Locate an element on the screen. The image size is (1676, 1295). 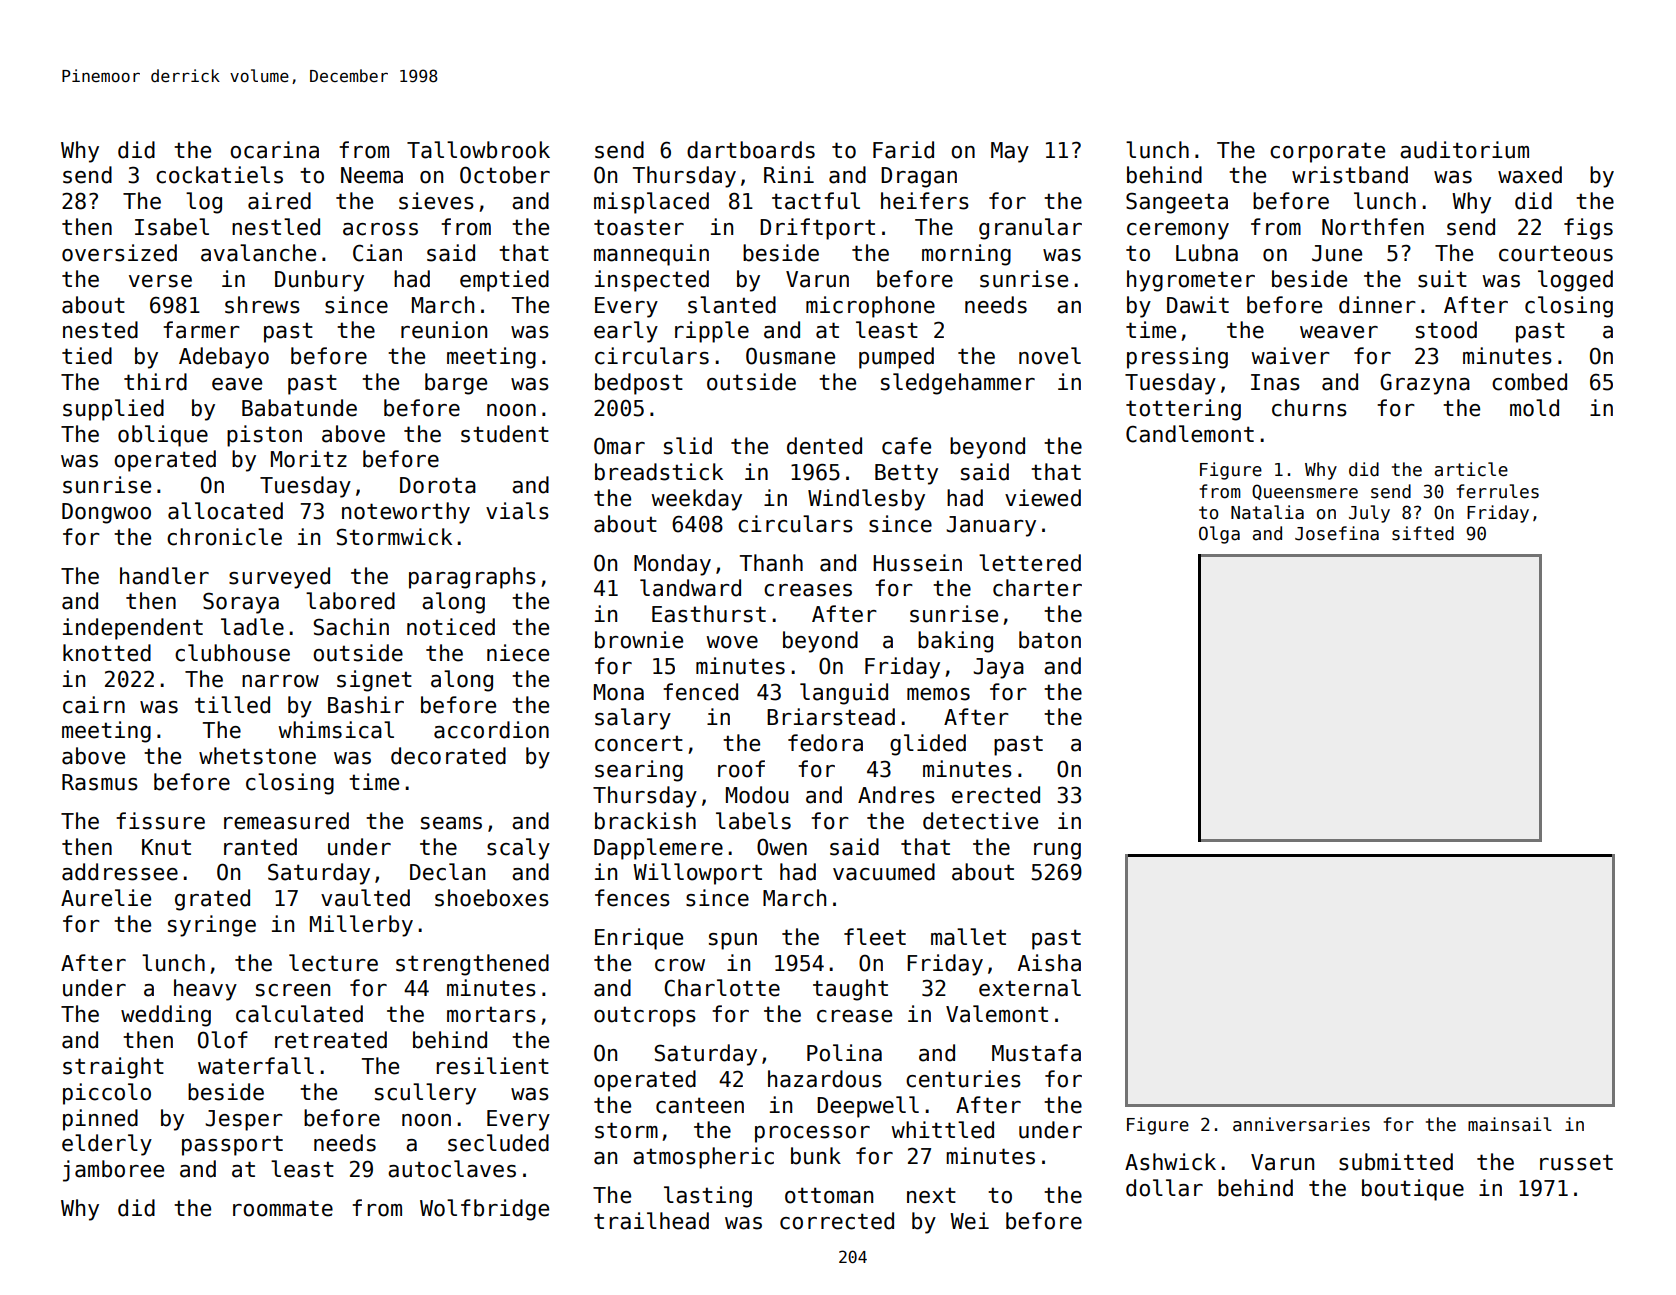
corporate is located at coordinates (1327, 152).
